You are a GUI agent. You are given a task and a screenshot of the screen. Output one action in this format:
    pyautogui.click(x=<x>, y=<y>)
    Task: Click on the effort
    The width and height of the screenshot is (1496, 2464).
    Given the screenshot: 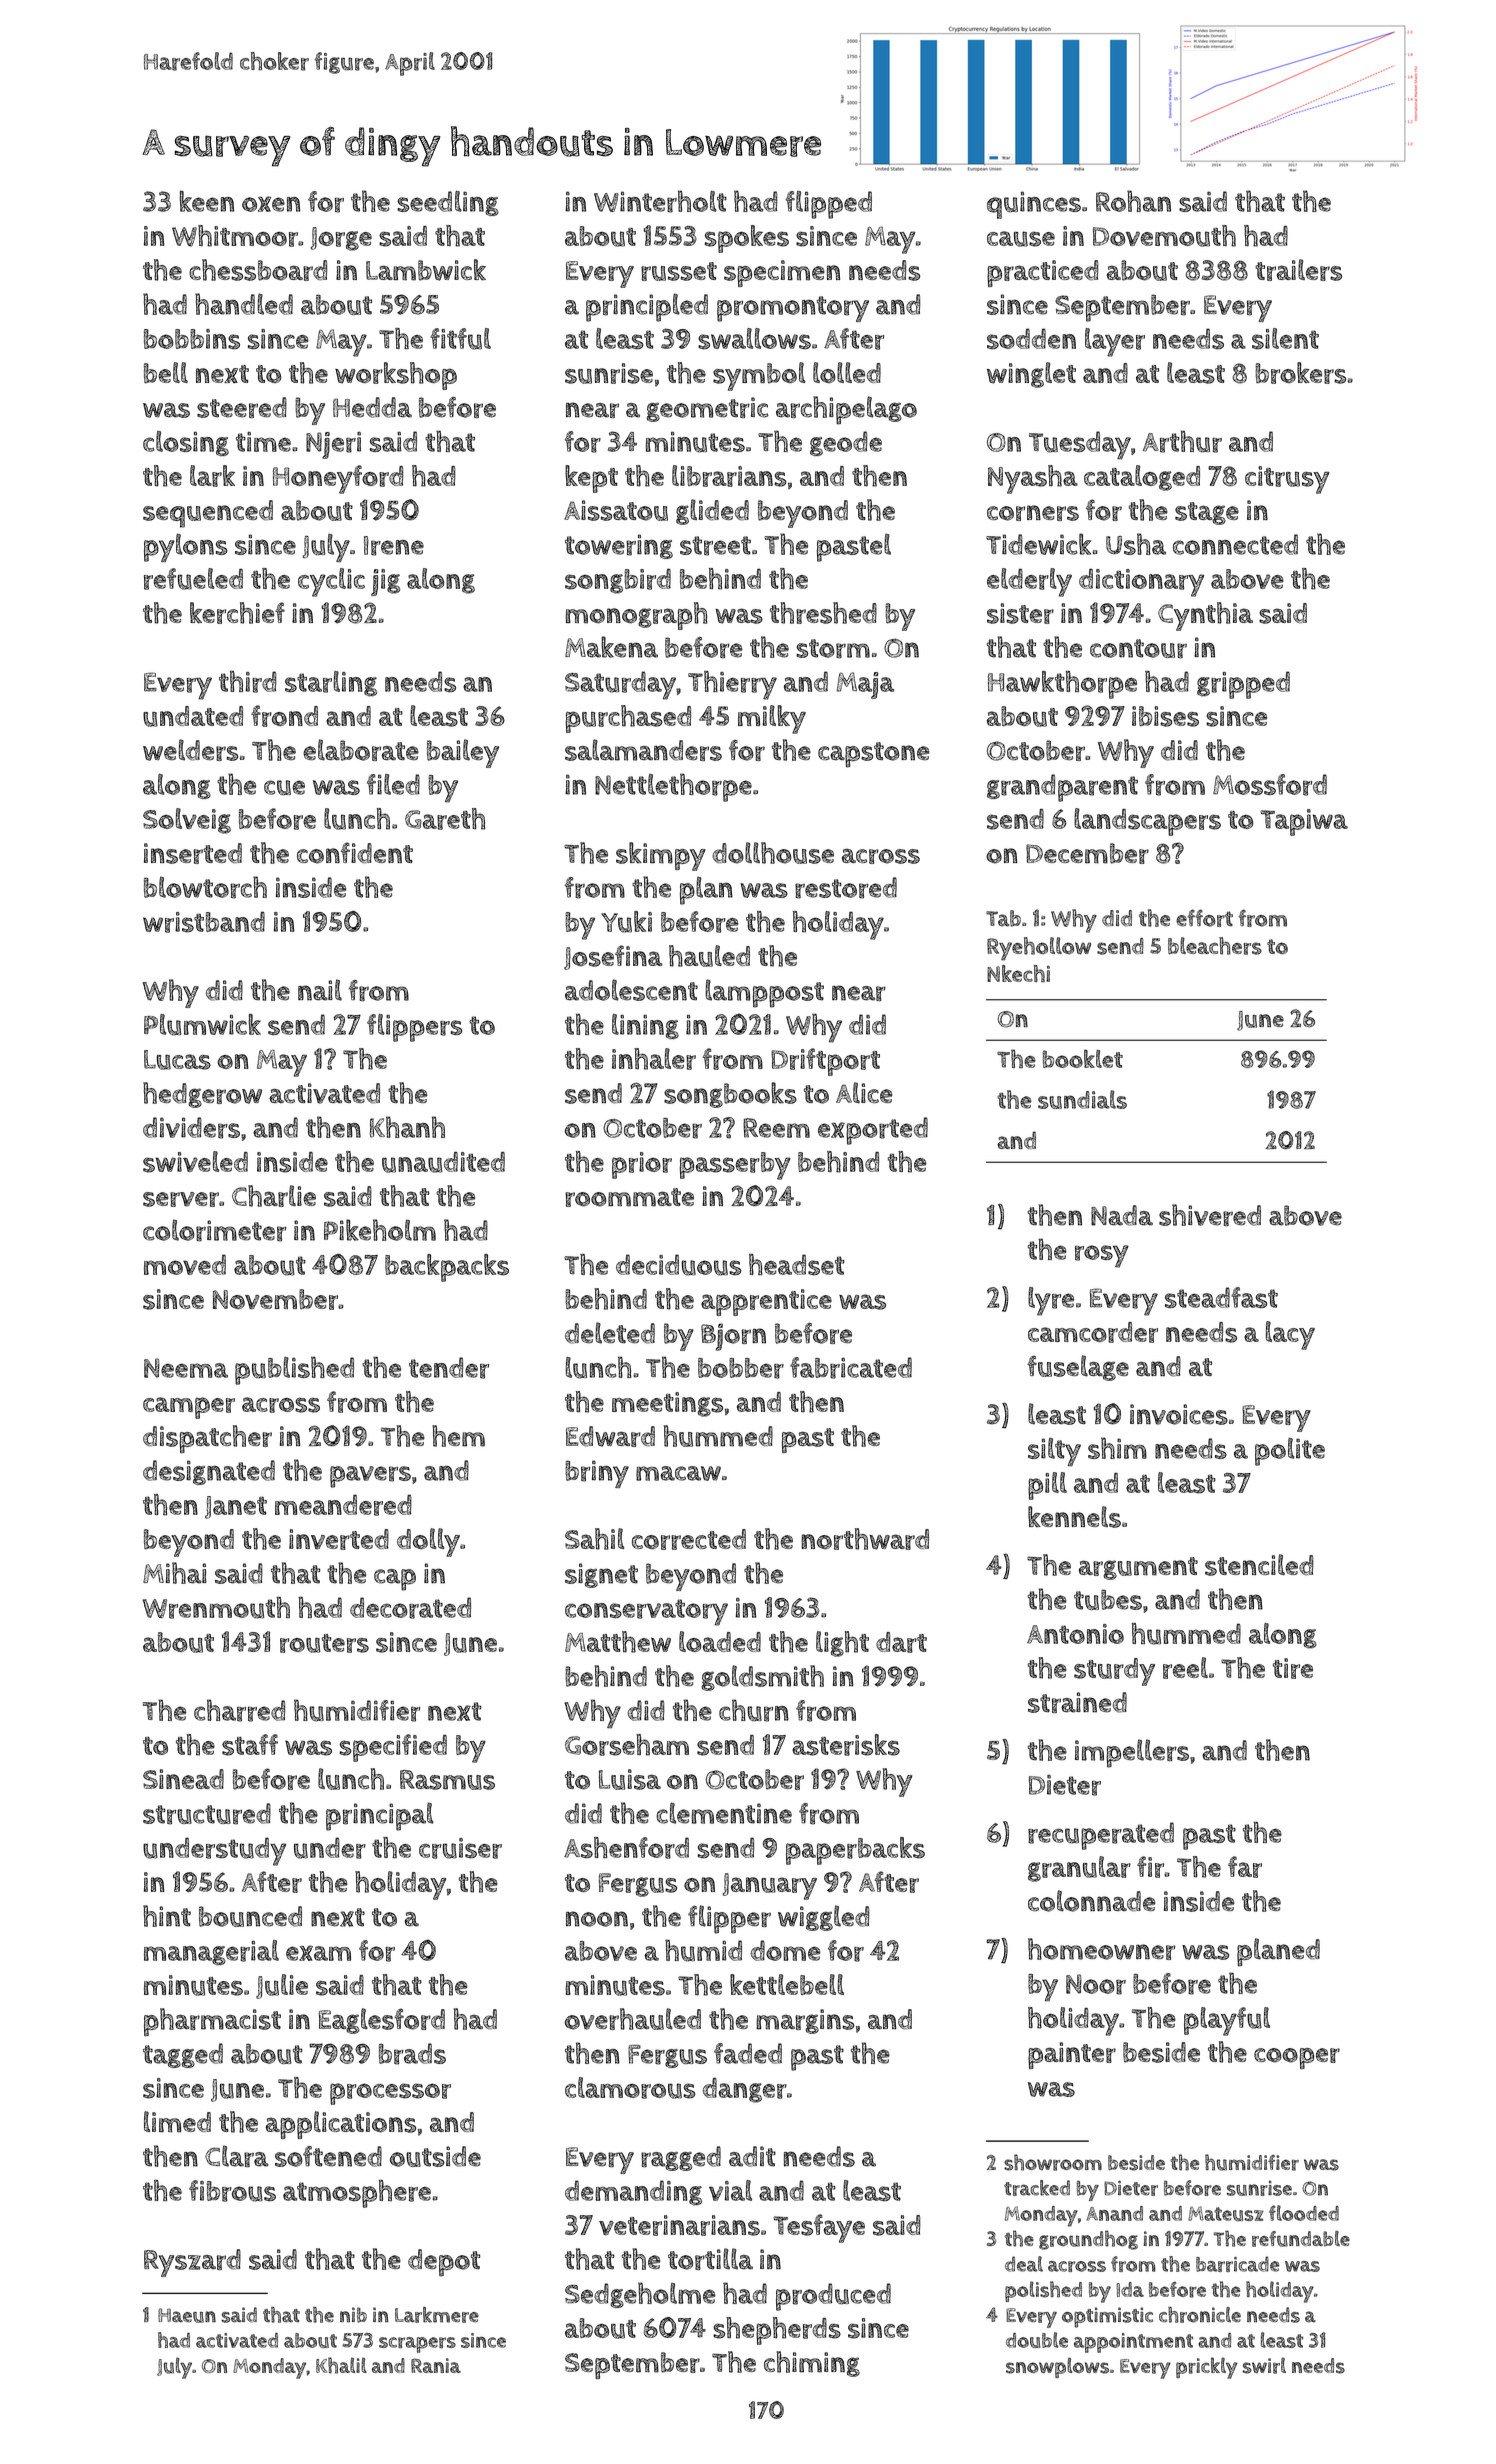 What is the action you would take?
    pyautogui.click(x=1204, y=918)
